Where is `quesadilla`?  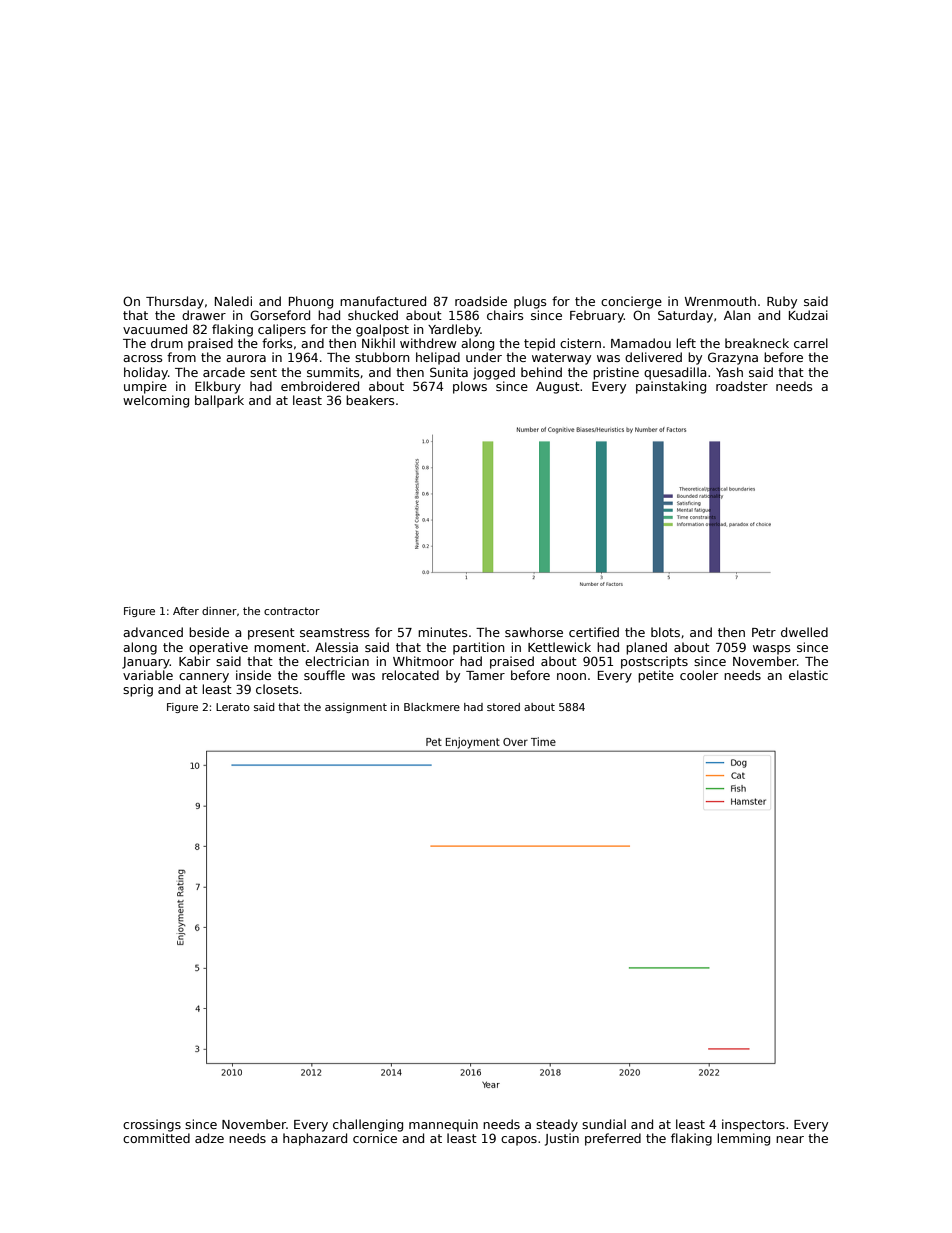
quesadilla is located at coordinates (675, 373).
